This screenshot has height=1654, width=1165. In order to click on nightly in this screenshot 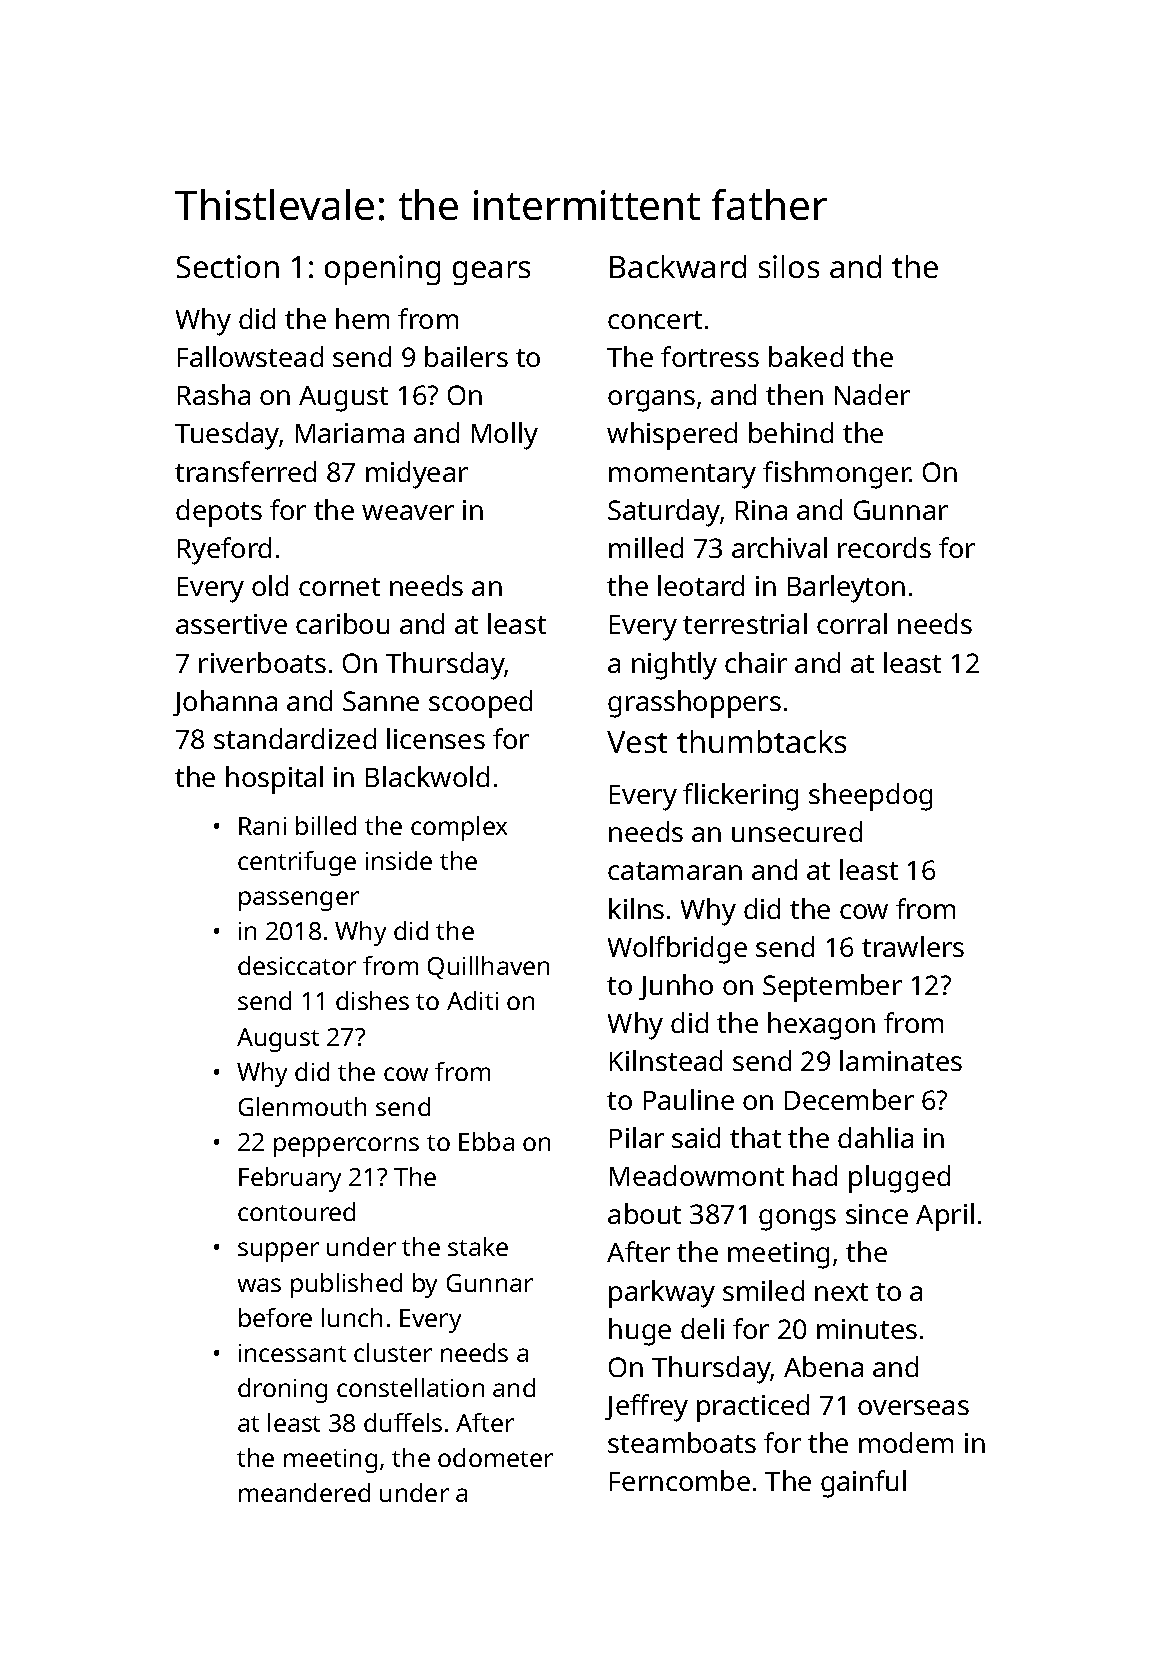, I will do `click(674, 666)`.
